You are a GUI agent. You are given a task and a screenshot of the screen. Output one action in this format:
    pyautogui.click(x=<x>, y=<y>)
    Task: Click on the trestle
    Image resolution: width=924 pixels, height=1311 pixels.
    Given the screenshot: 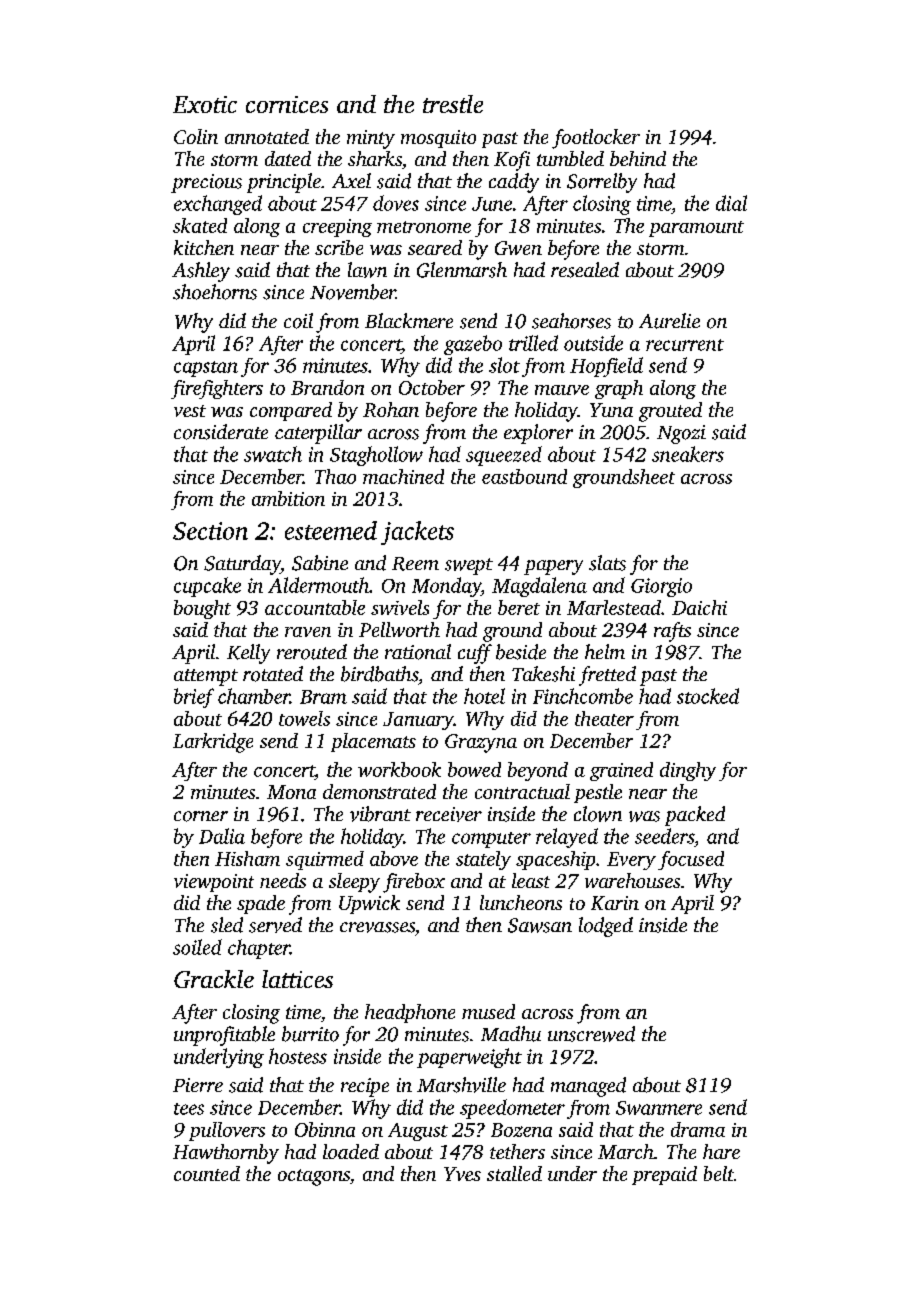 What is the action you would take?
    pyautogui.click(x=453, y=104)
